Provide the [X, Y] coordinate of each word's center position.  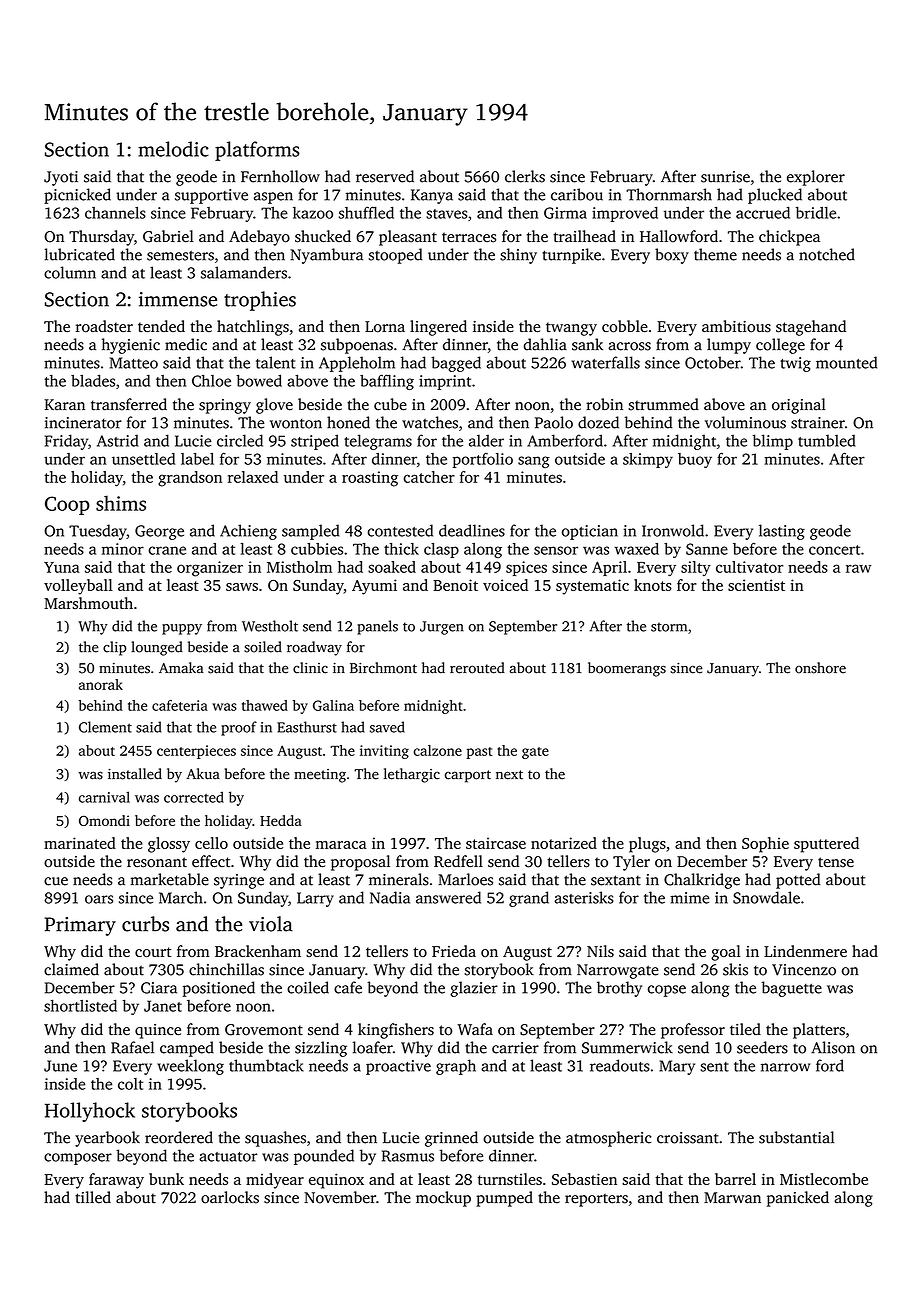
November [340, 1197]
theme [715, 254]
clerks [525, 176]
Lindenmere [805, 951]
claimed [71, 969]
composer [78, 1159]
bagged [456, 364]
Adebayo [259, 238]
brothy [619, 989]
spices [526, 568]
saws [242, 587]
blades [93, 380]
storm [669, 627]
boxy [672, 256]
